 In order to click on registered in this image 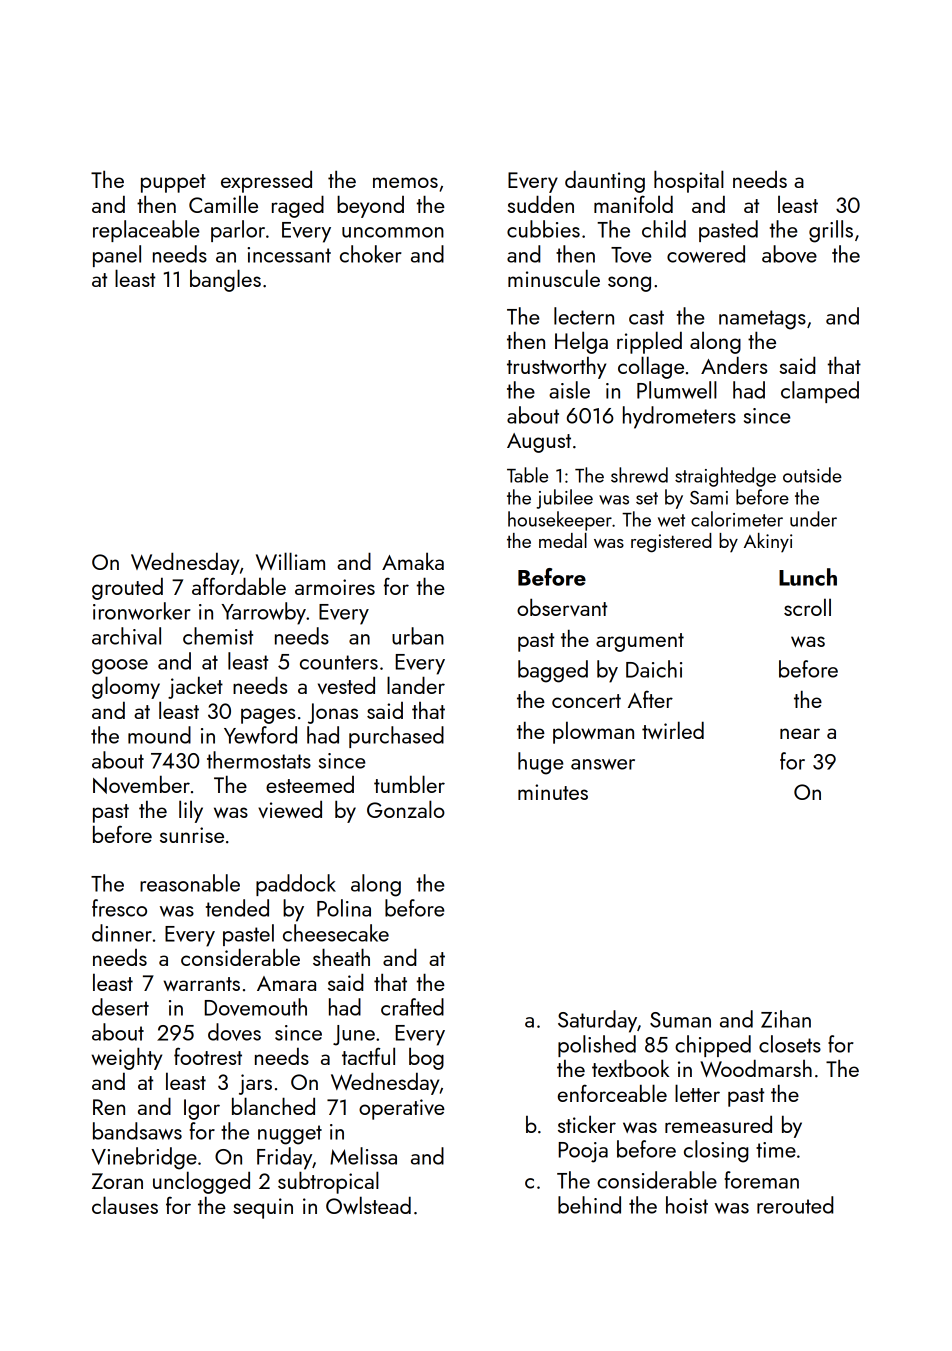, I will do `click(671, 543)`.
